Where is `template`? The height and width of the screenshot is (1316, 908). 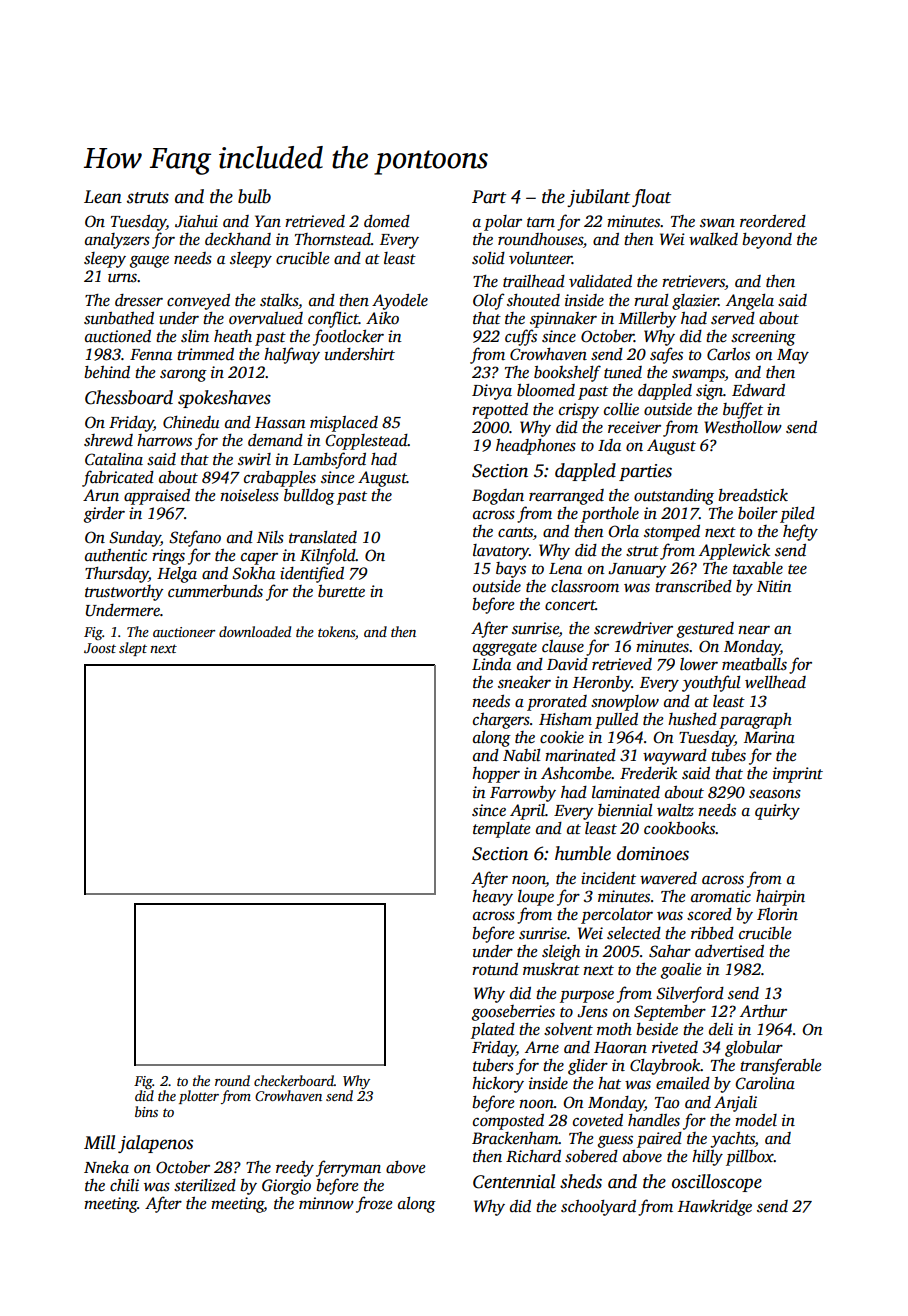 template is located at coordinates (502, 830).
